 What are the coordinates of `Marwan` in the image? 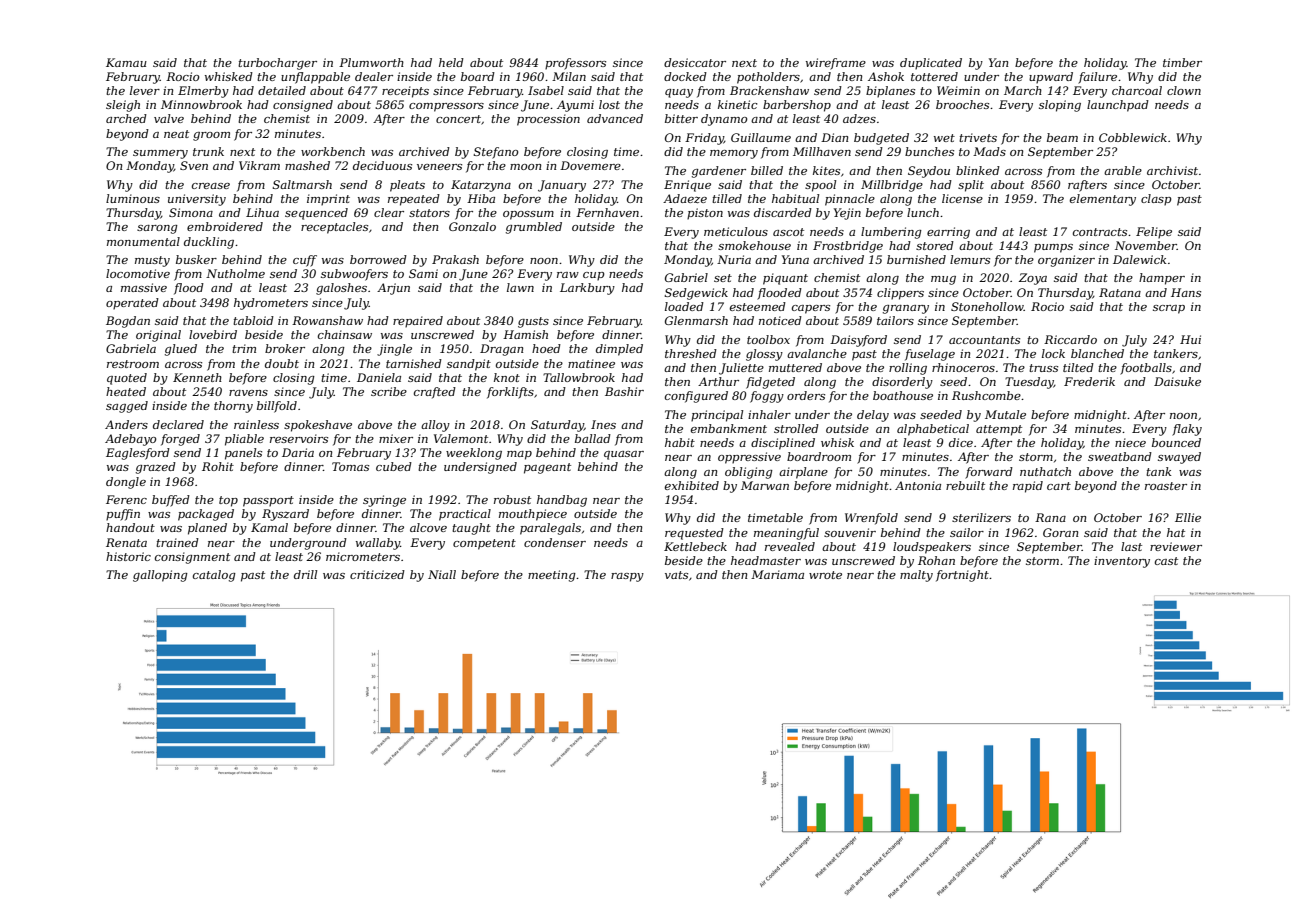 It's located at (765, 485).
